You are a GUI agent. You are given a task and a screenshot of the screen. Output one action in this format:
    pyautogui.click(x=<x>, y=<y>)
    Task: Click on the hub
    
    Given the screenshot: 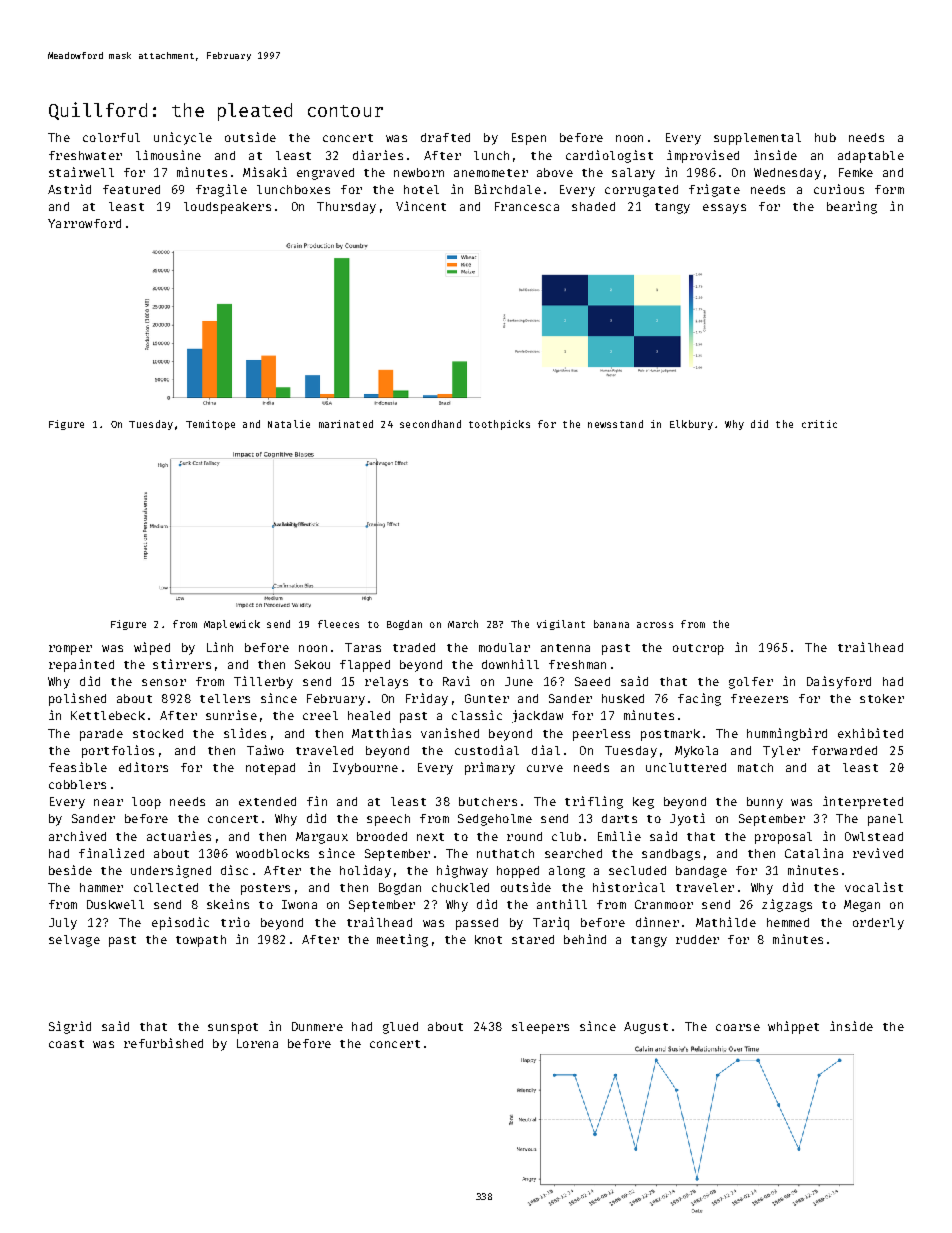 What is the action you would take?
    pyautogui.click(x=825, y=137)
